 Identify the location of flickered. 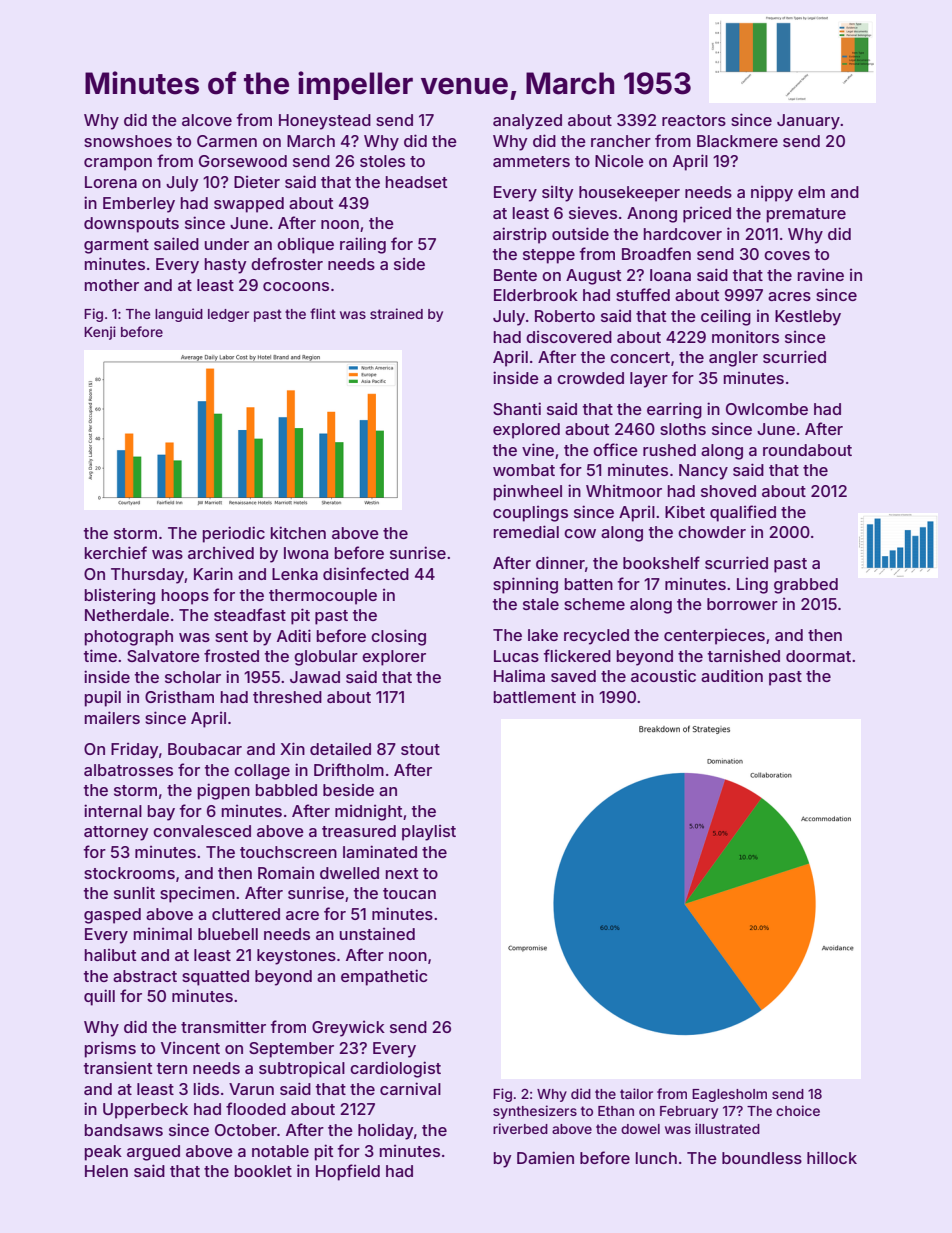
(577, 655).
